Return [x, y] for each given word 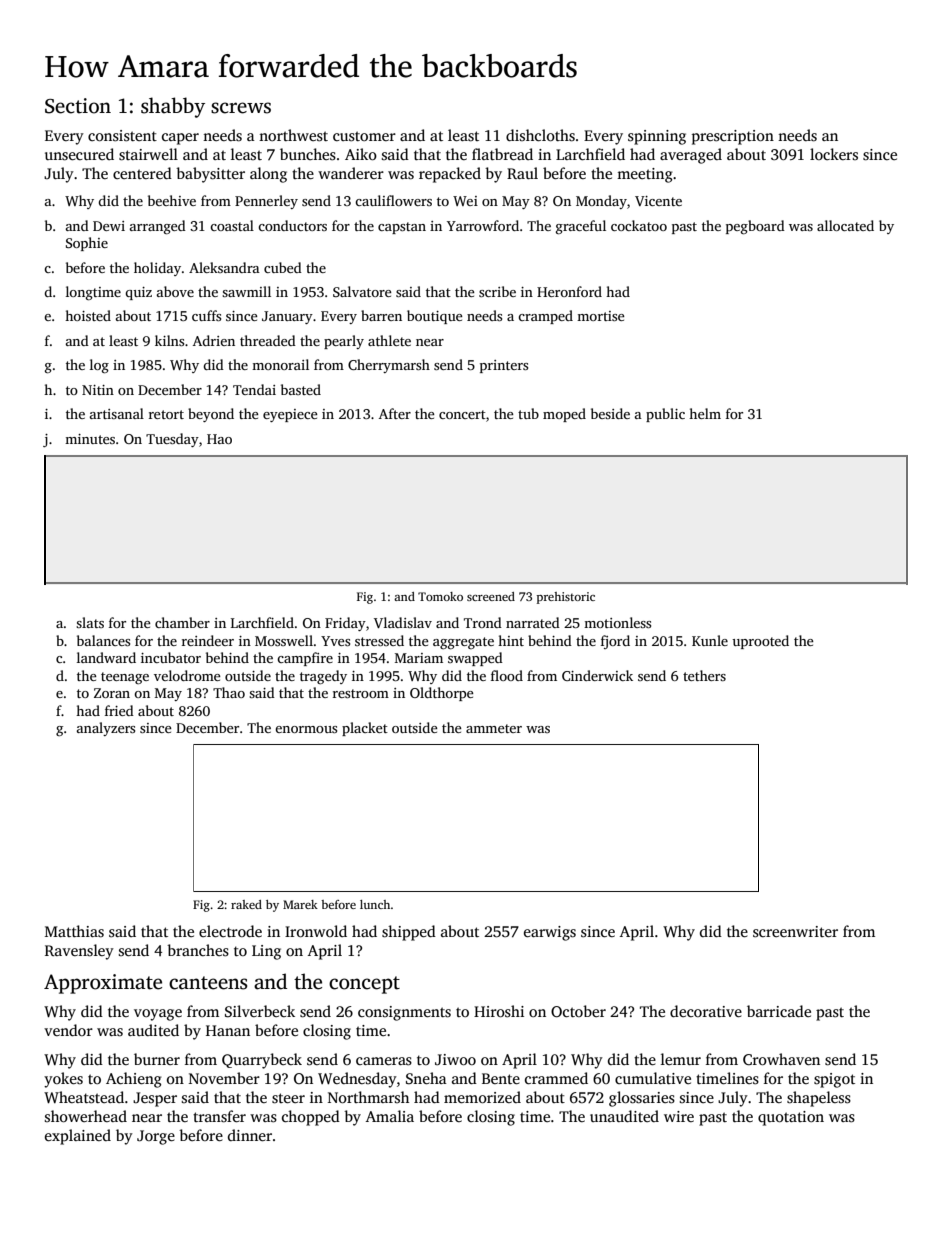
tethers [704, 675]
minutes [90, 439]
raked [246, 904]
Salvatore [362, 291]
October [578, 1011]
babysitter [210, 175]
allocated [845, 225]
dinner [250, 1135]
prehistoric [566, 598]
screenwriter [795, 932]
